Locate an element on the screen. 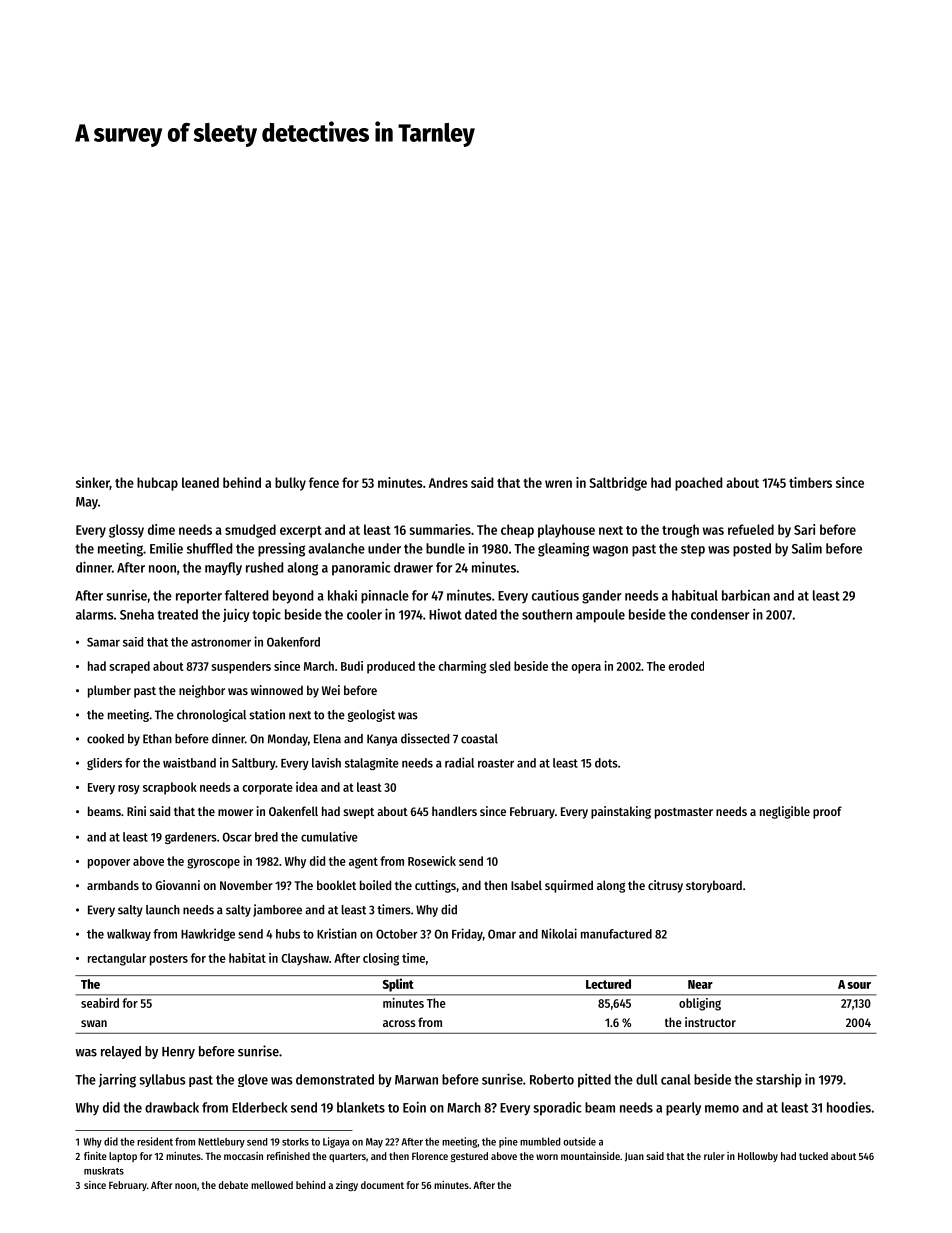 This screenshot has height=1233, width=952. demonstrated is located at coordinates (335, 1079).
